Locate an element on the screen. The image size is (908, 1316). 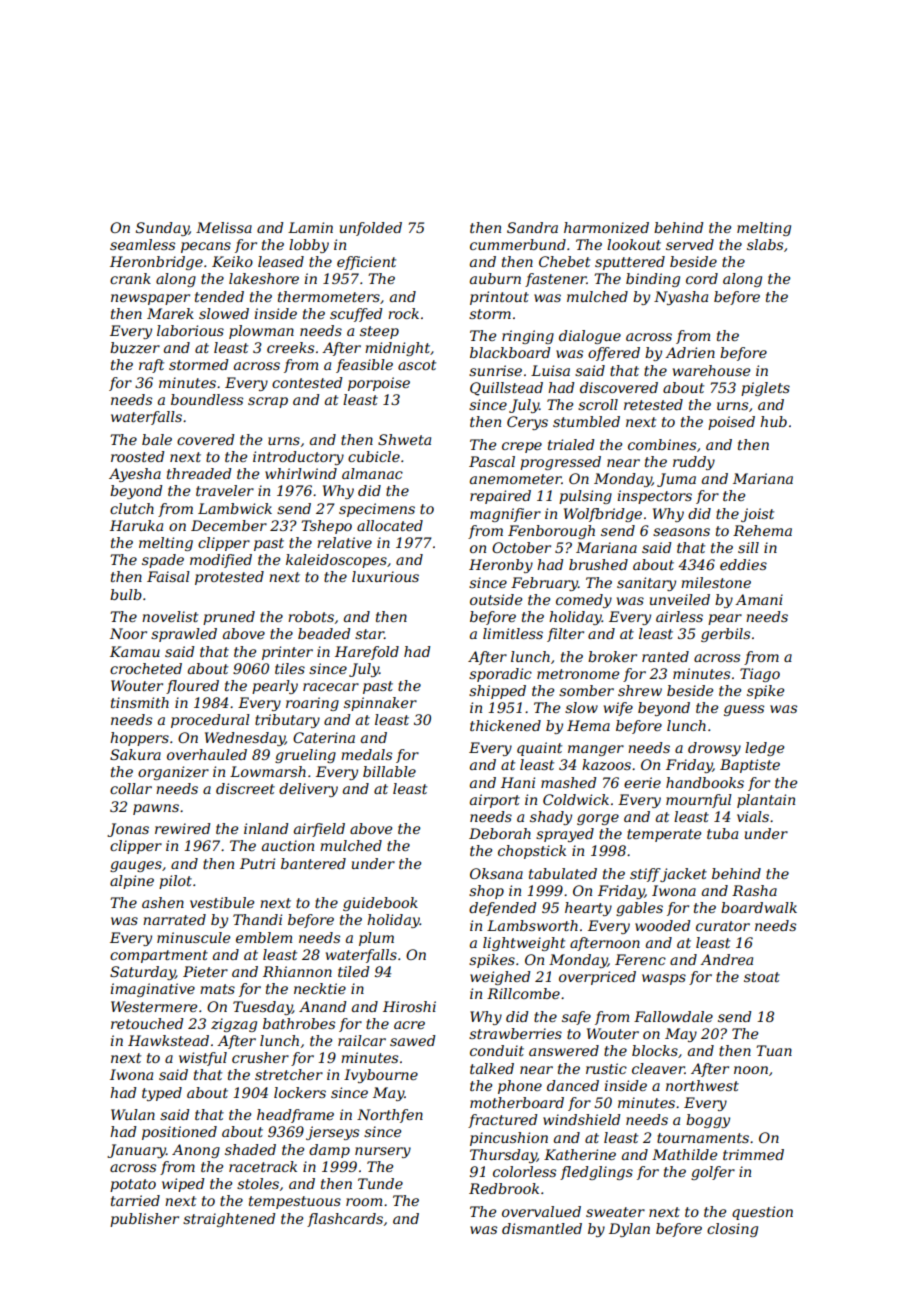
scrap is located at coordinates (268, 402).
